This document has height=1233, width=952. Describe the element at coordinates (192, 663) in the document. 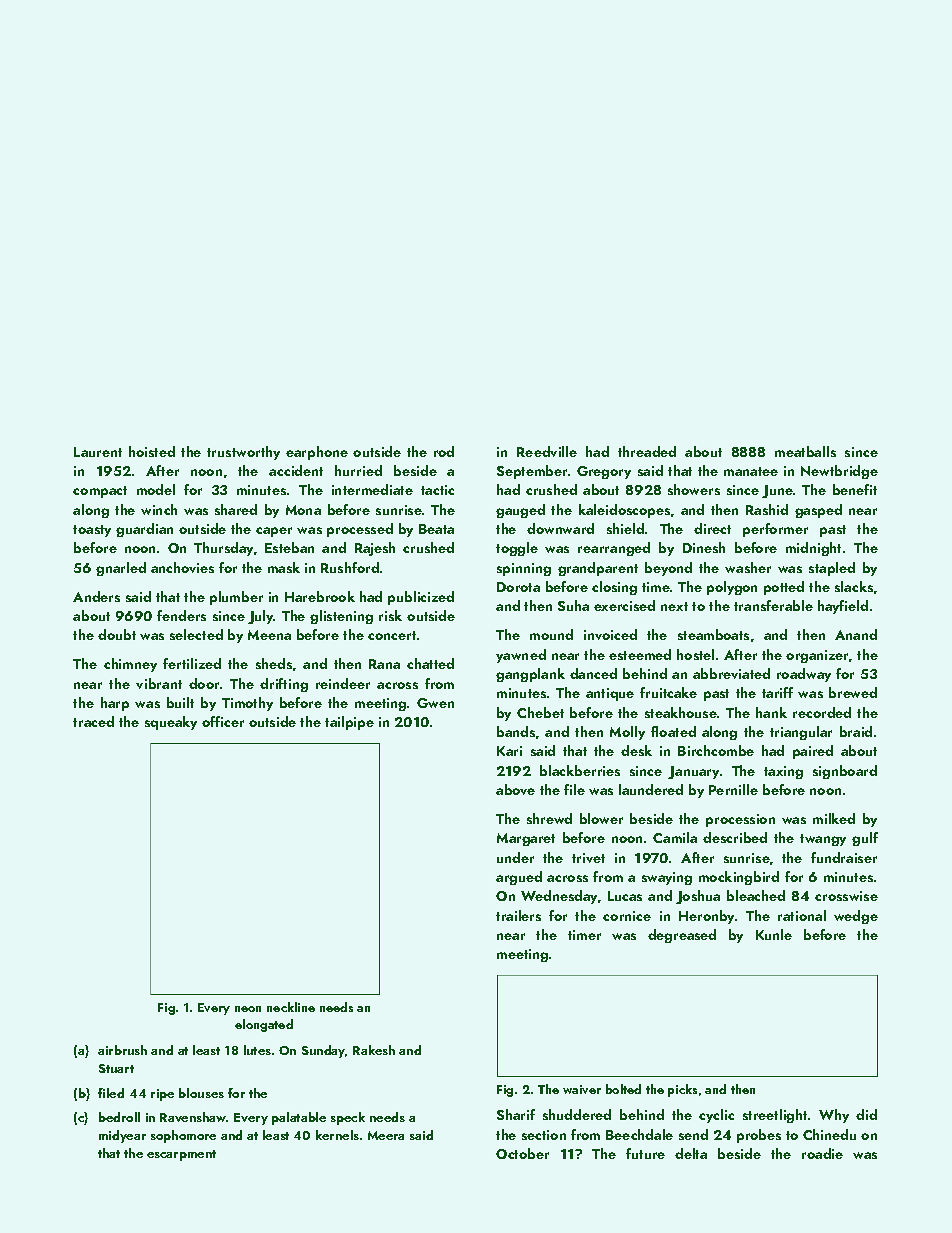

I see `fertilized` at that location.
